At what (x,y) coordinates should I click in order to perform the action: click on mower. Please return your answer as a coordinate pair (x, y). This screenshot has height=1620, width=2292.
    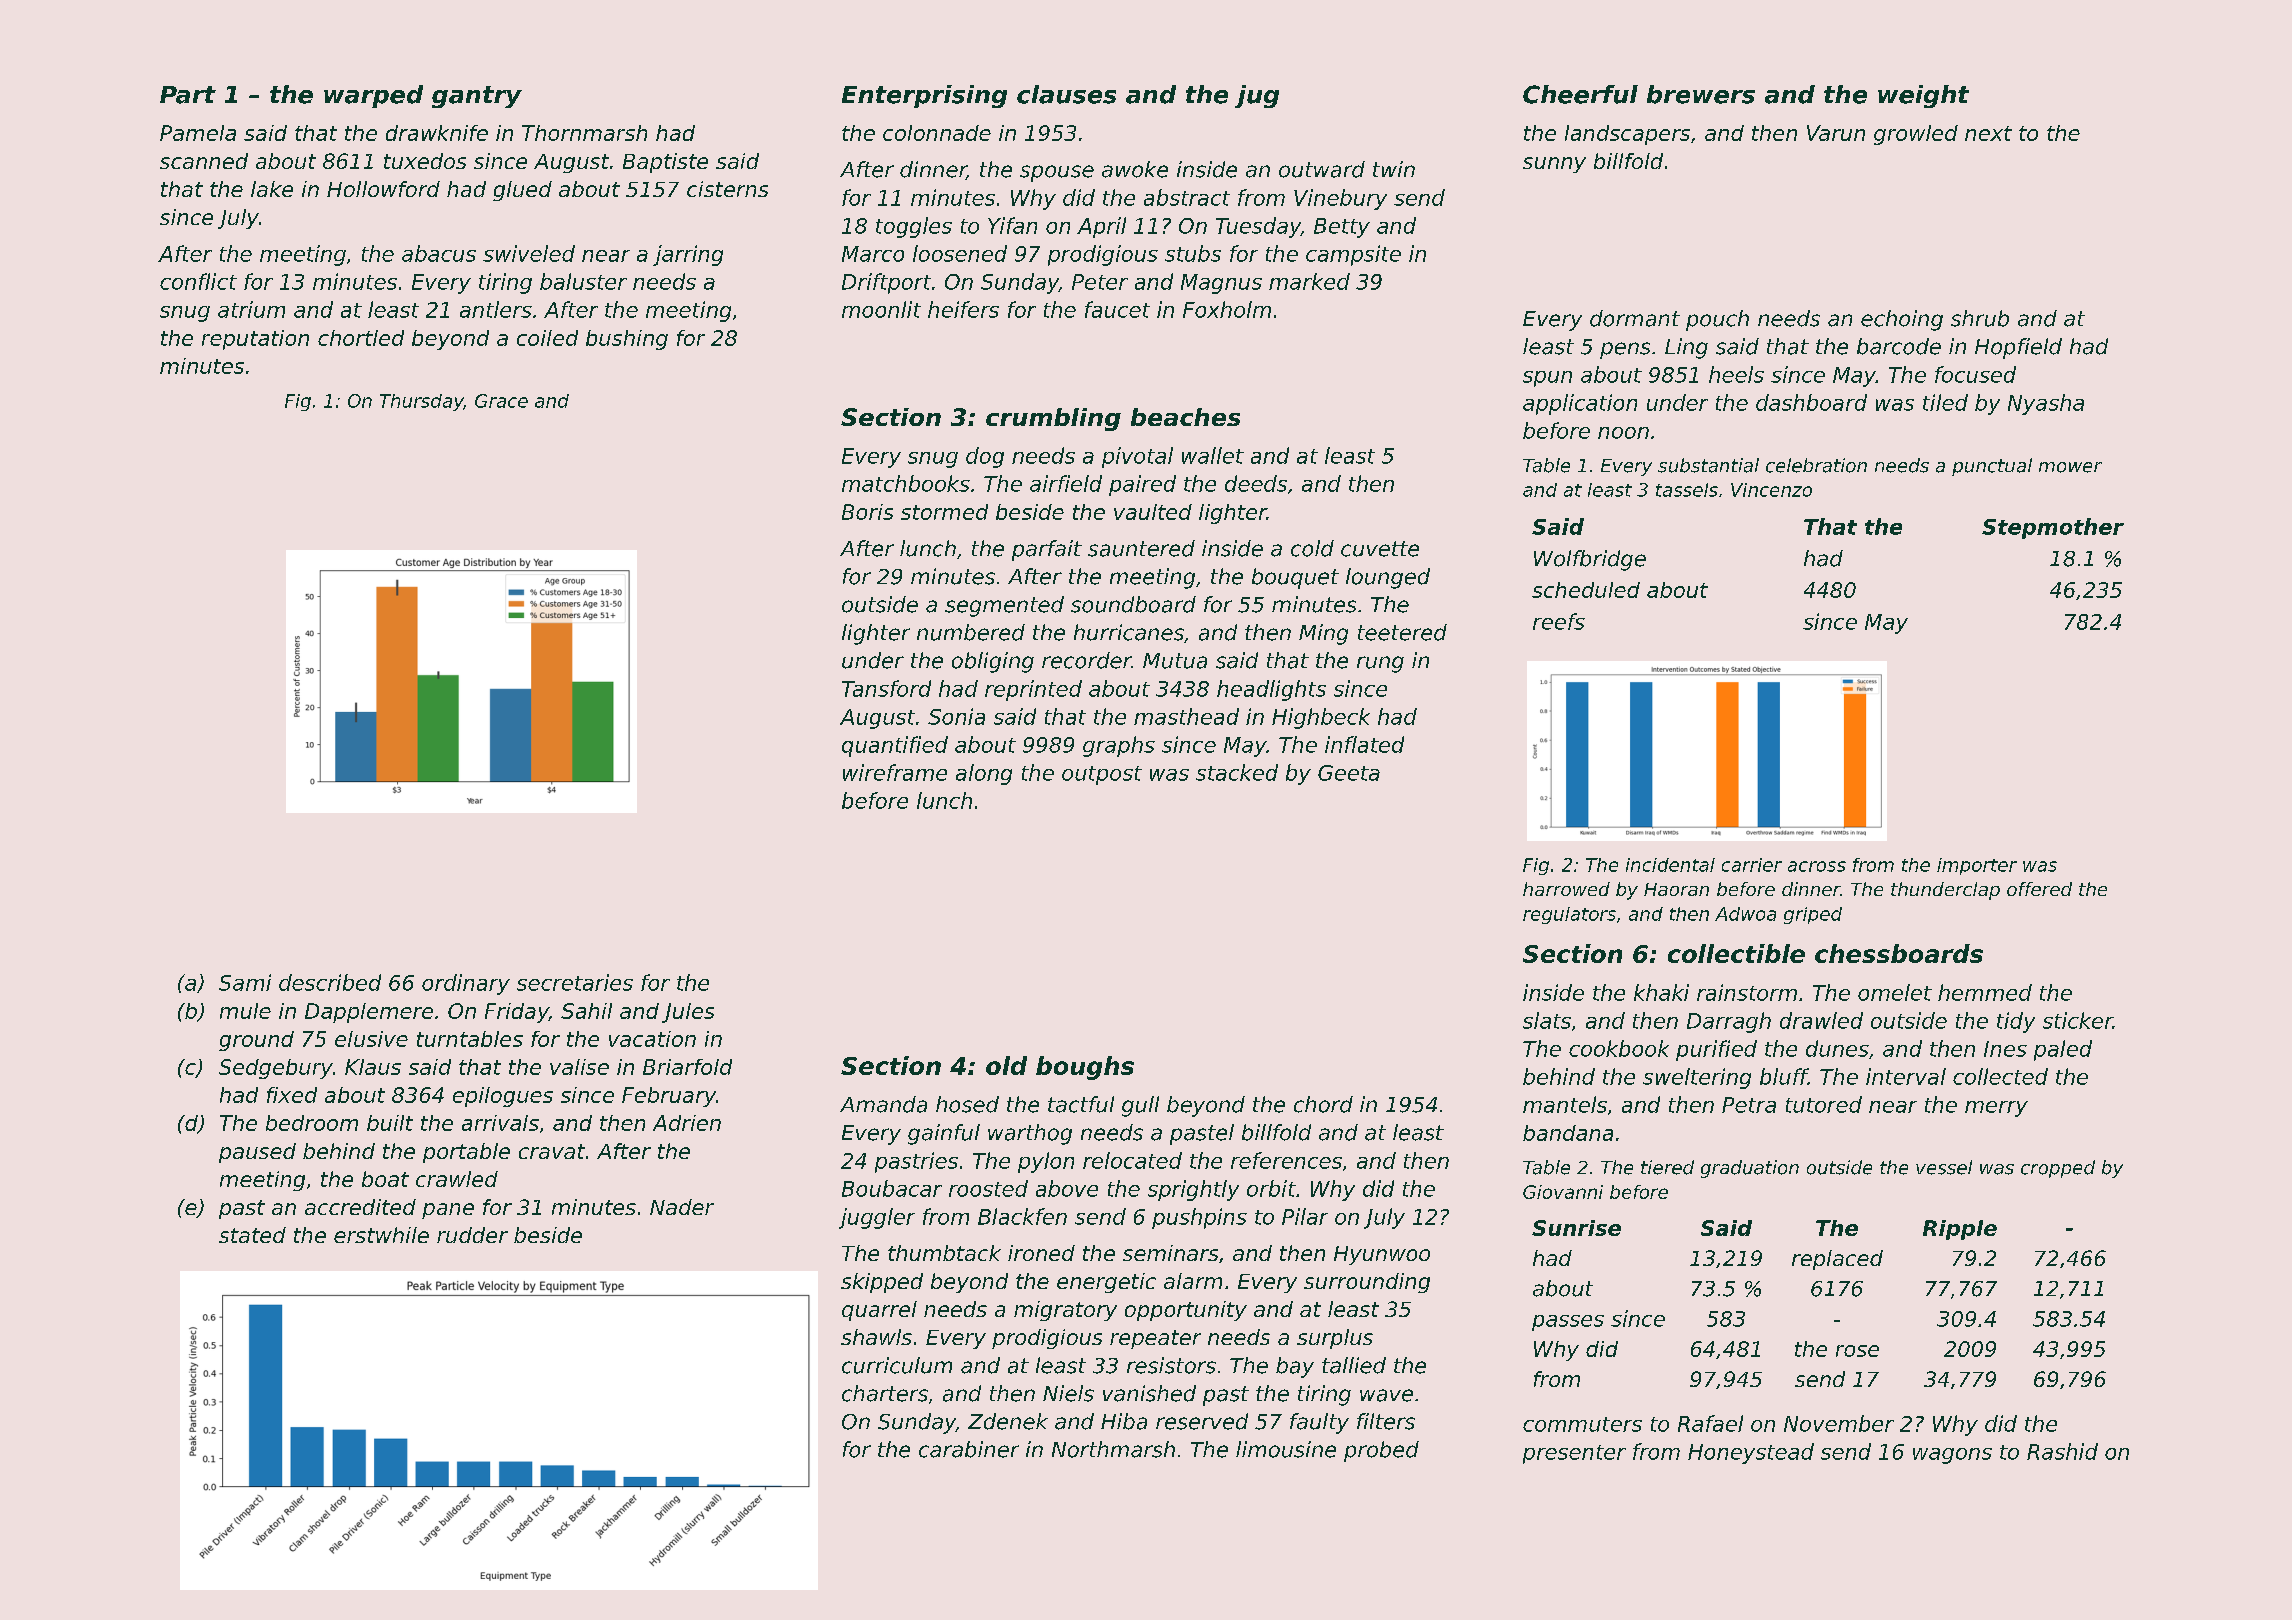
    Looking at the image, I should click on (2070, 467).
